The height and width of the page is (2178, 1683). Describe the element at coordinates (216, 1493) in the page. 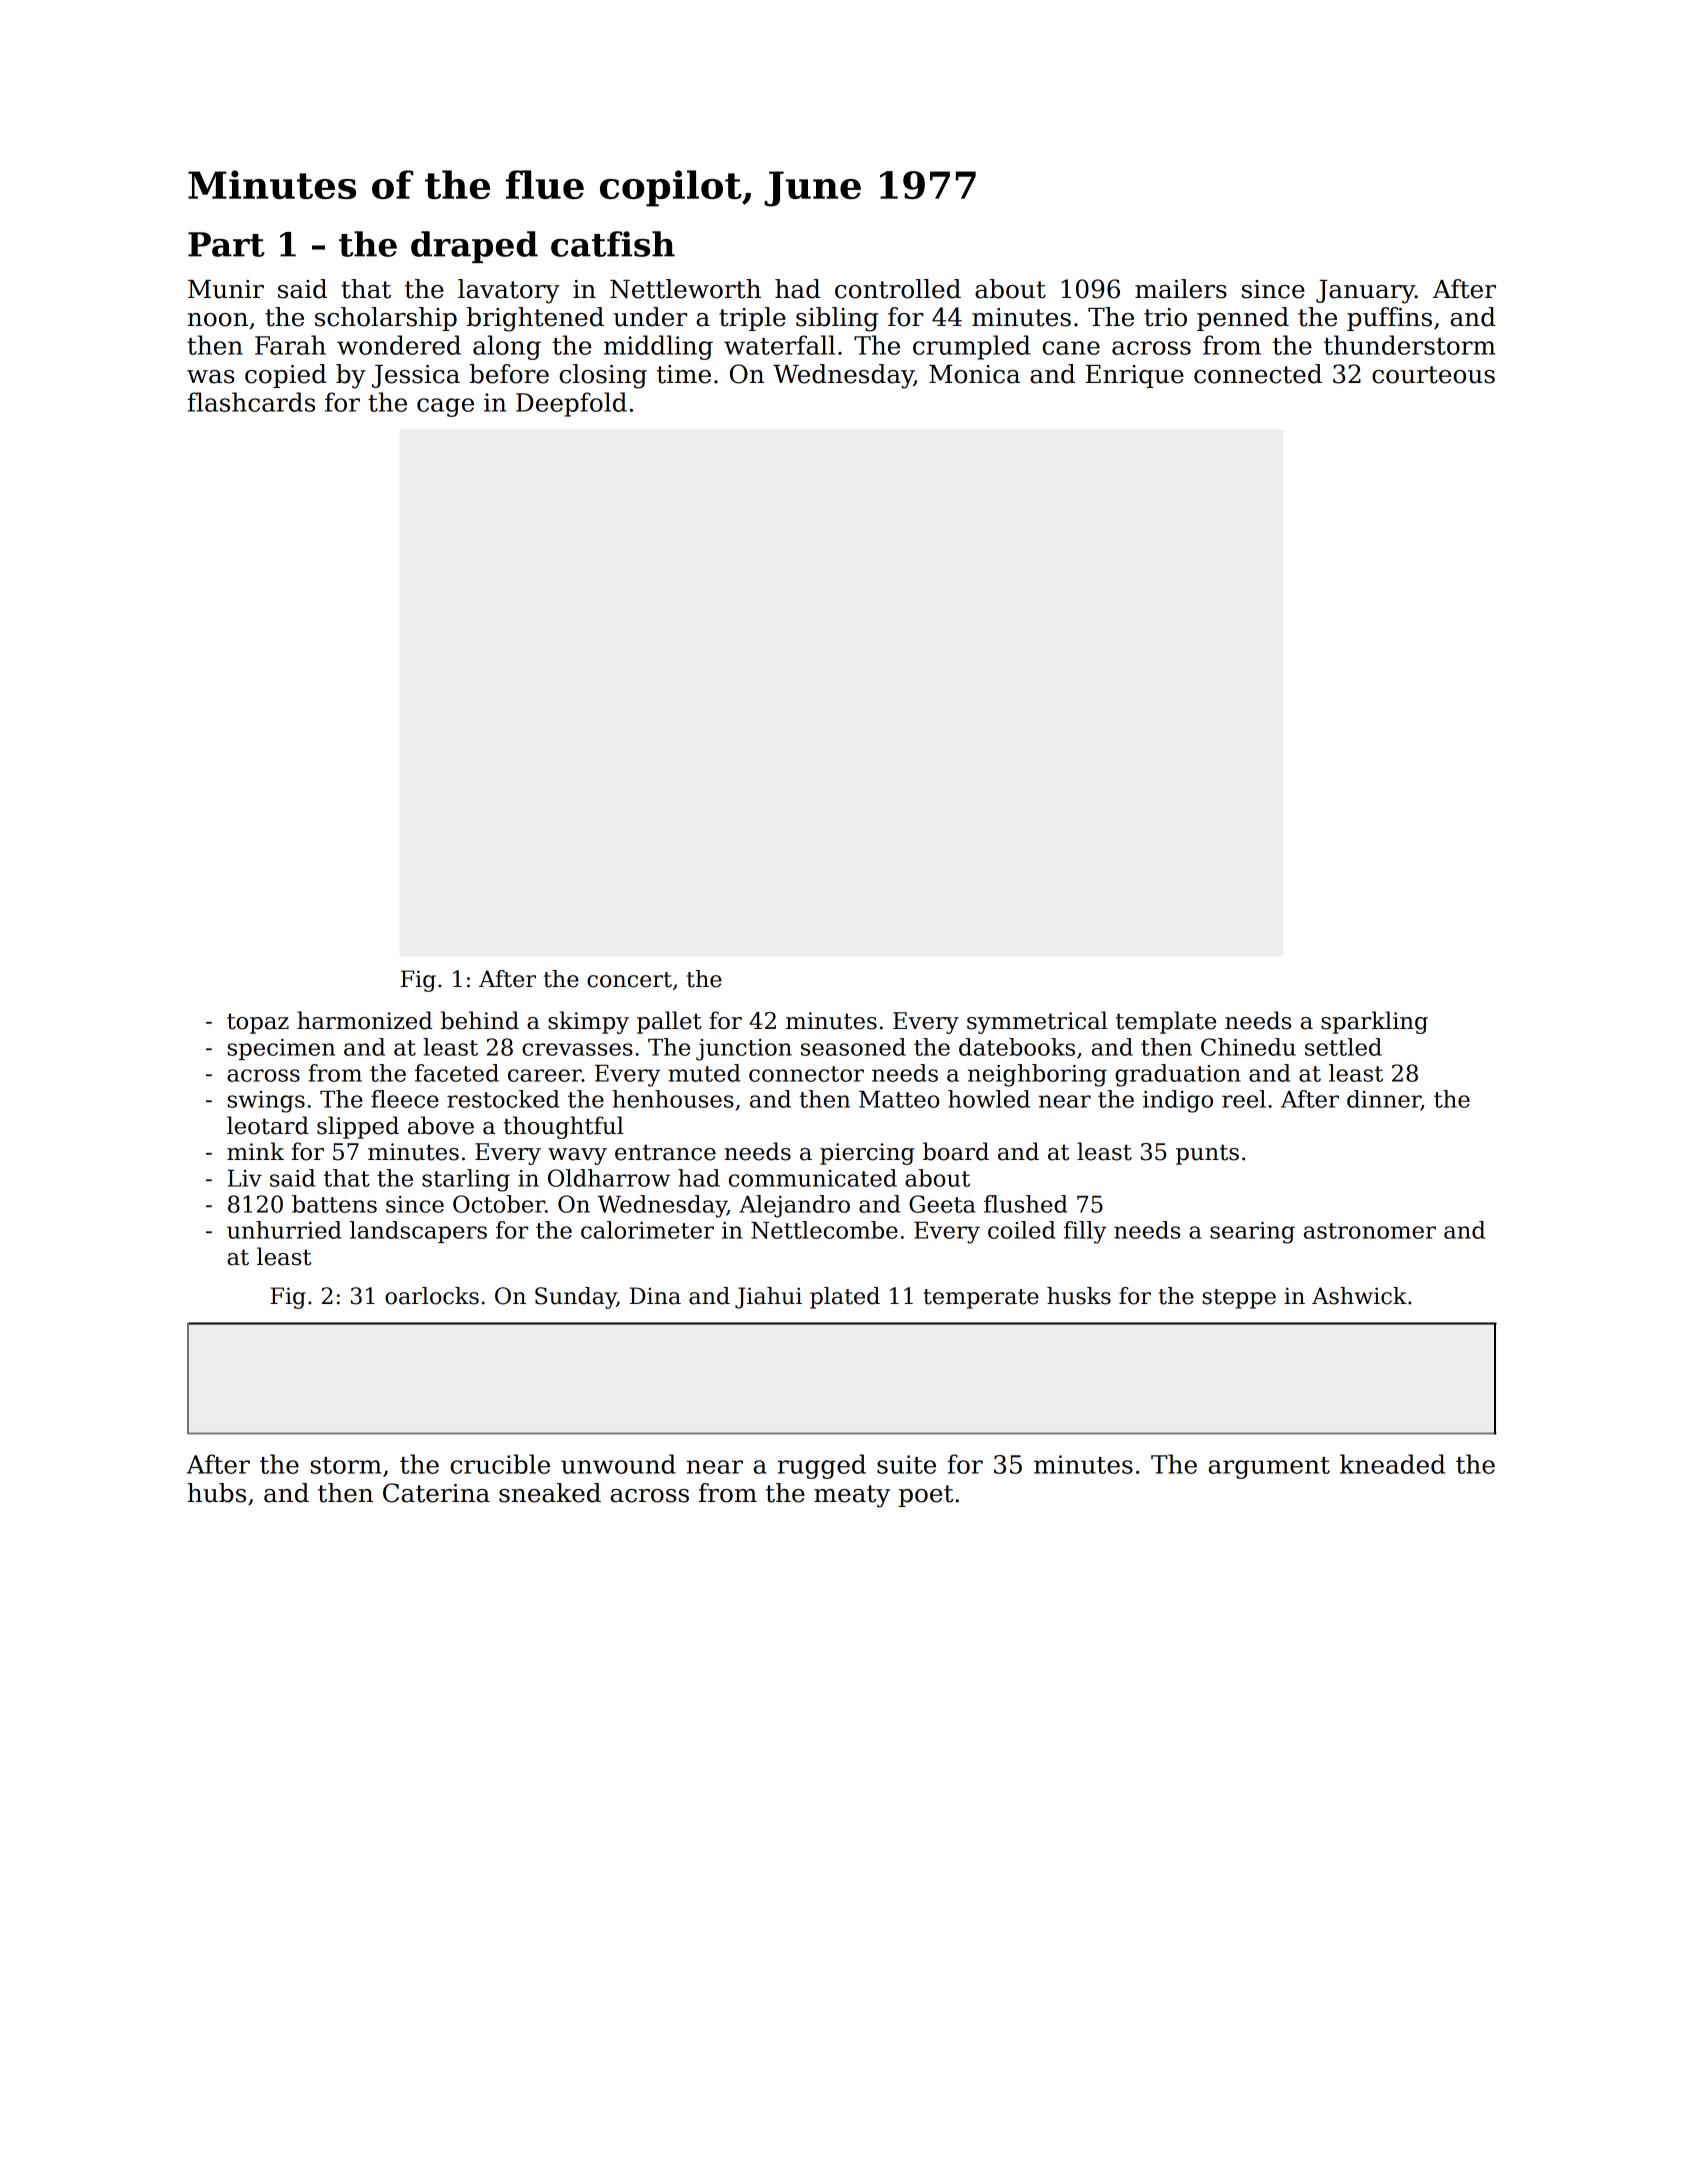

I see `hubs` at that location.
